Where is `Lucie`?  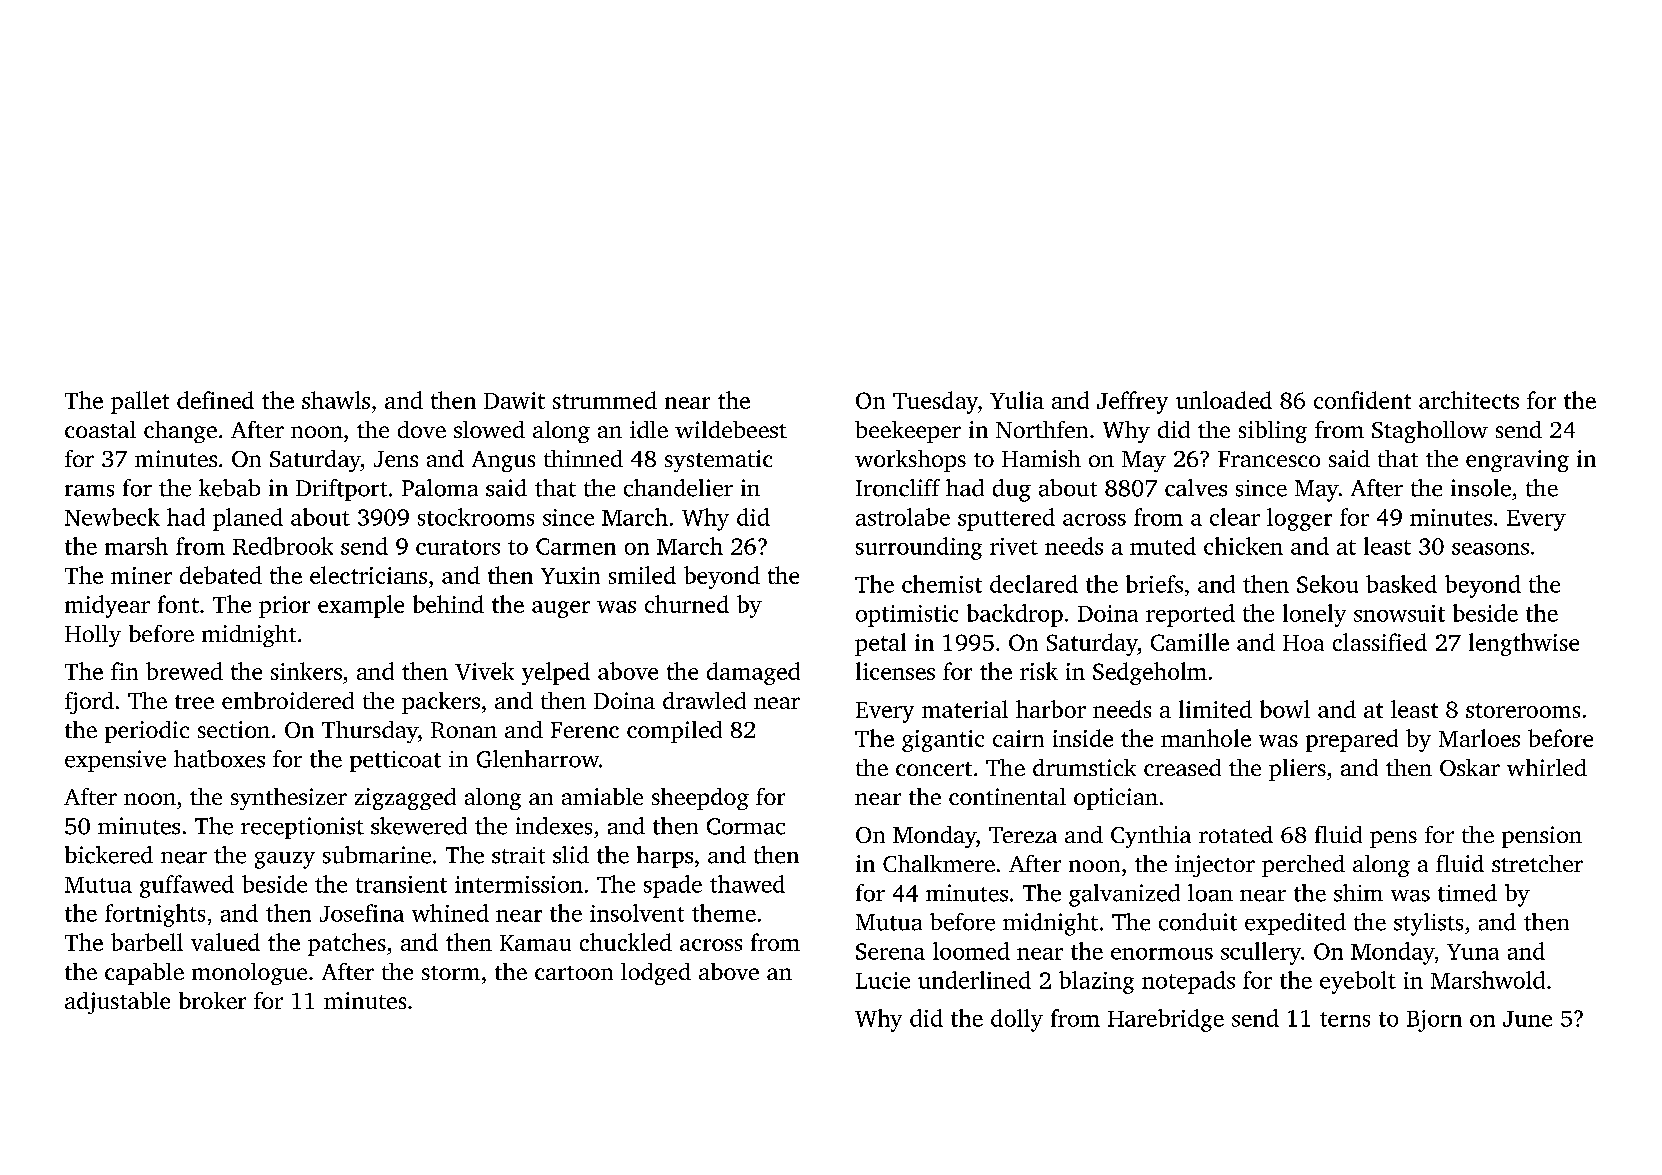 Lucie is located at coordinates (883, 980).
